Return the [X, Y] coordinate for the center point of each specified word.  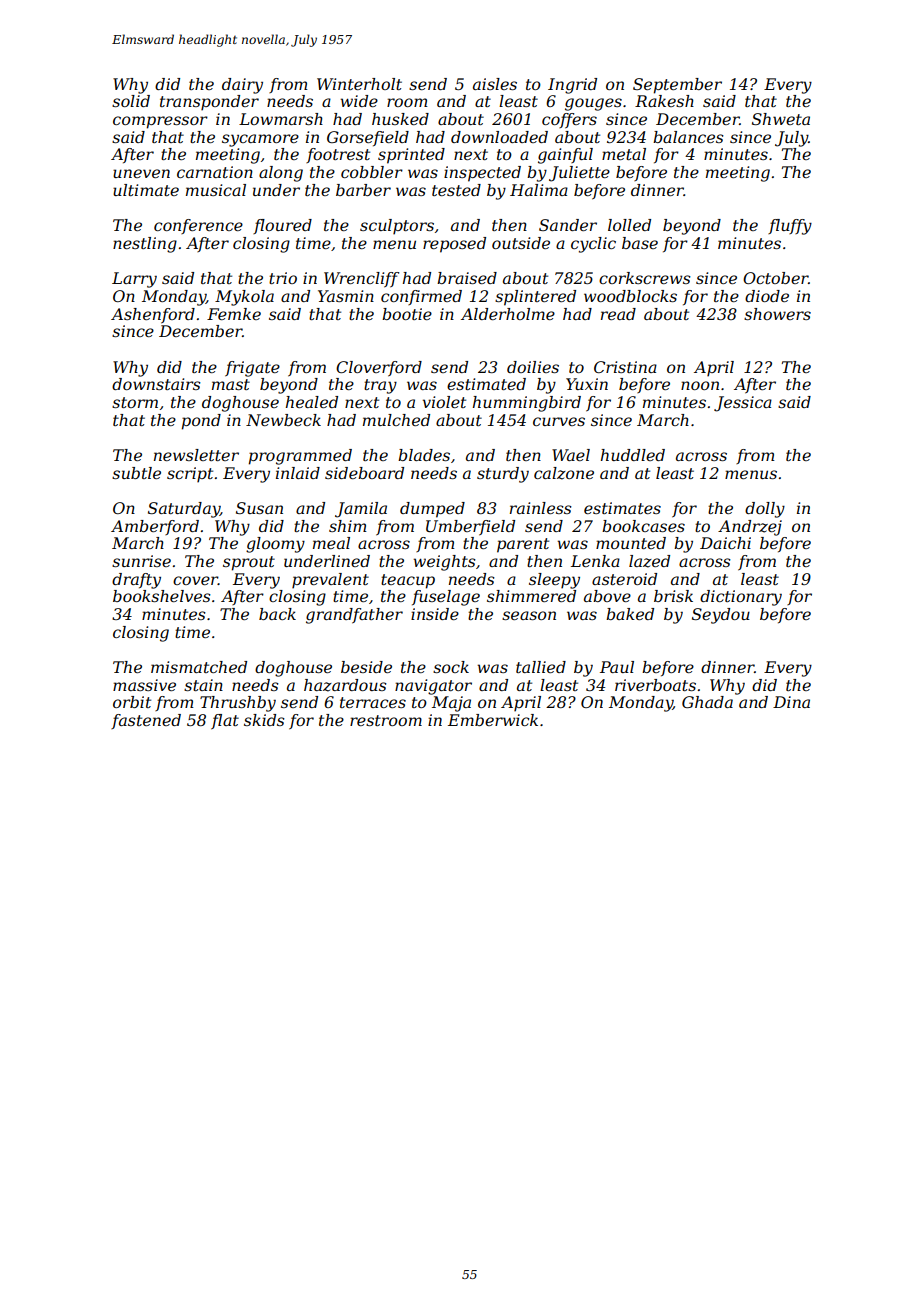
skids [264, 720]
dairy [242, 86]
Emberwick [493, 720]
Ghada [707, 702]
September [677, 86]
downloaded [499, 137]
